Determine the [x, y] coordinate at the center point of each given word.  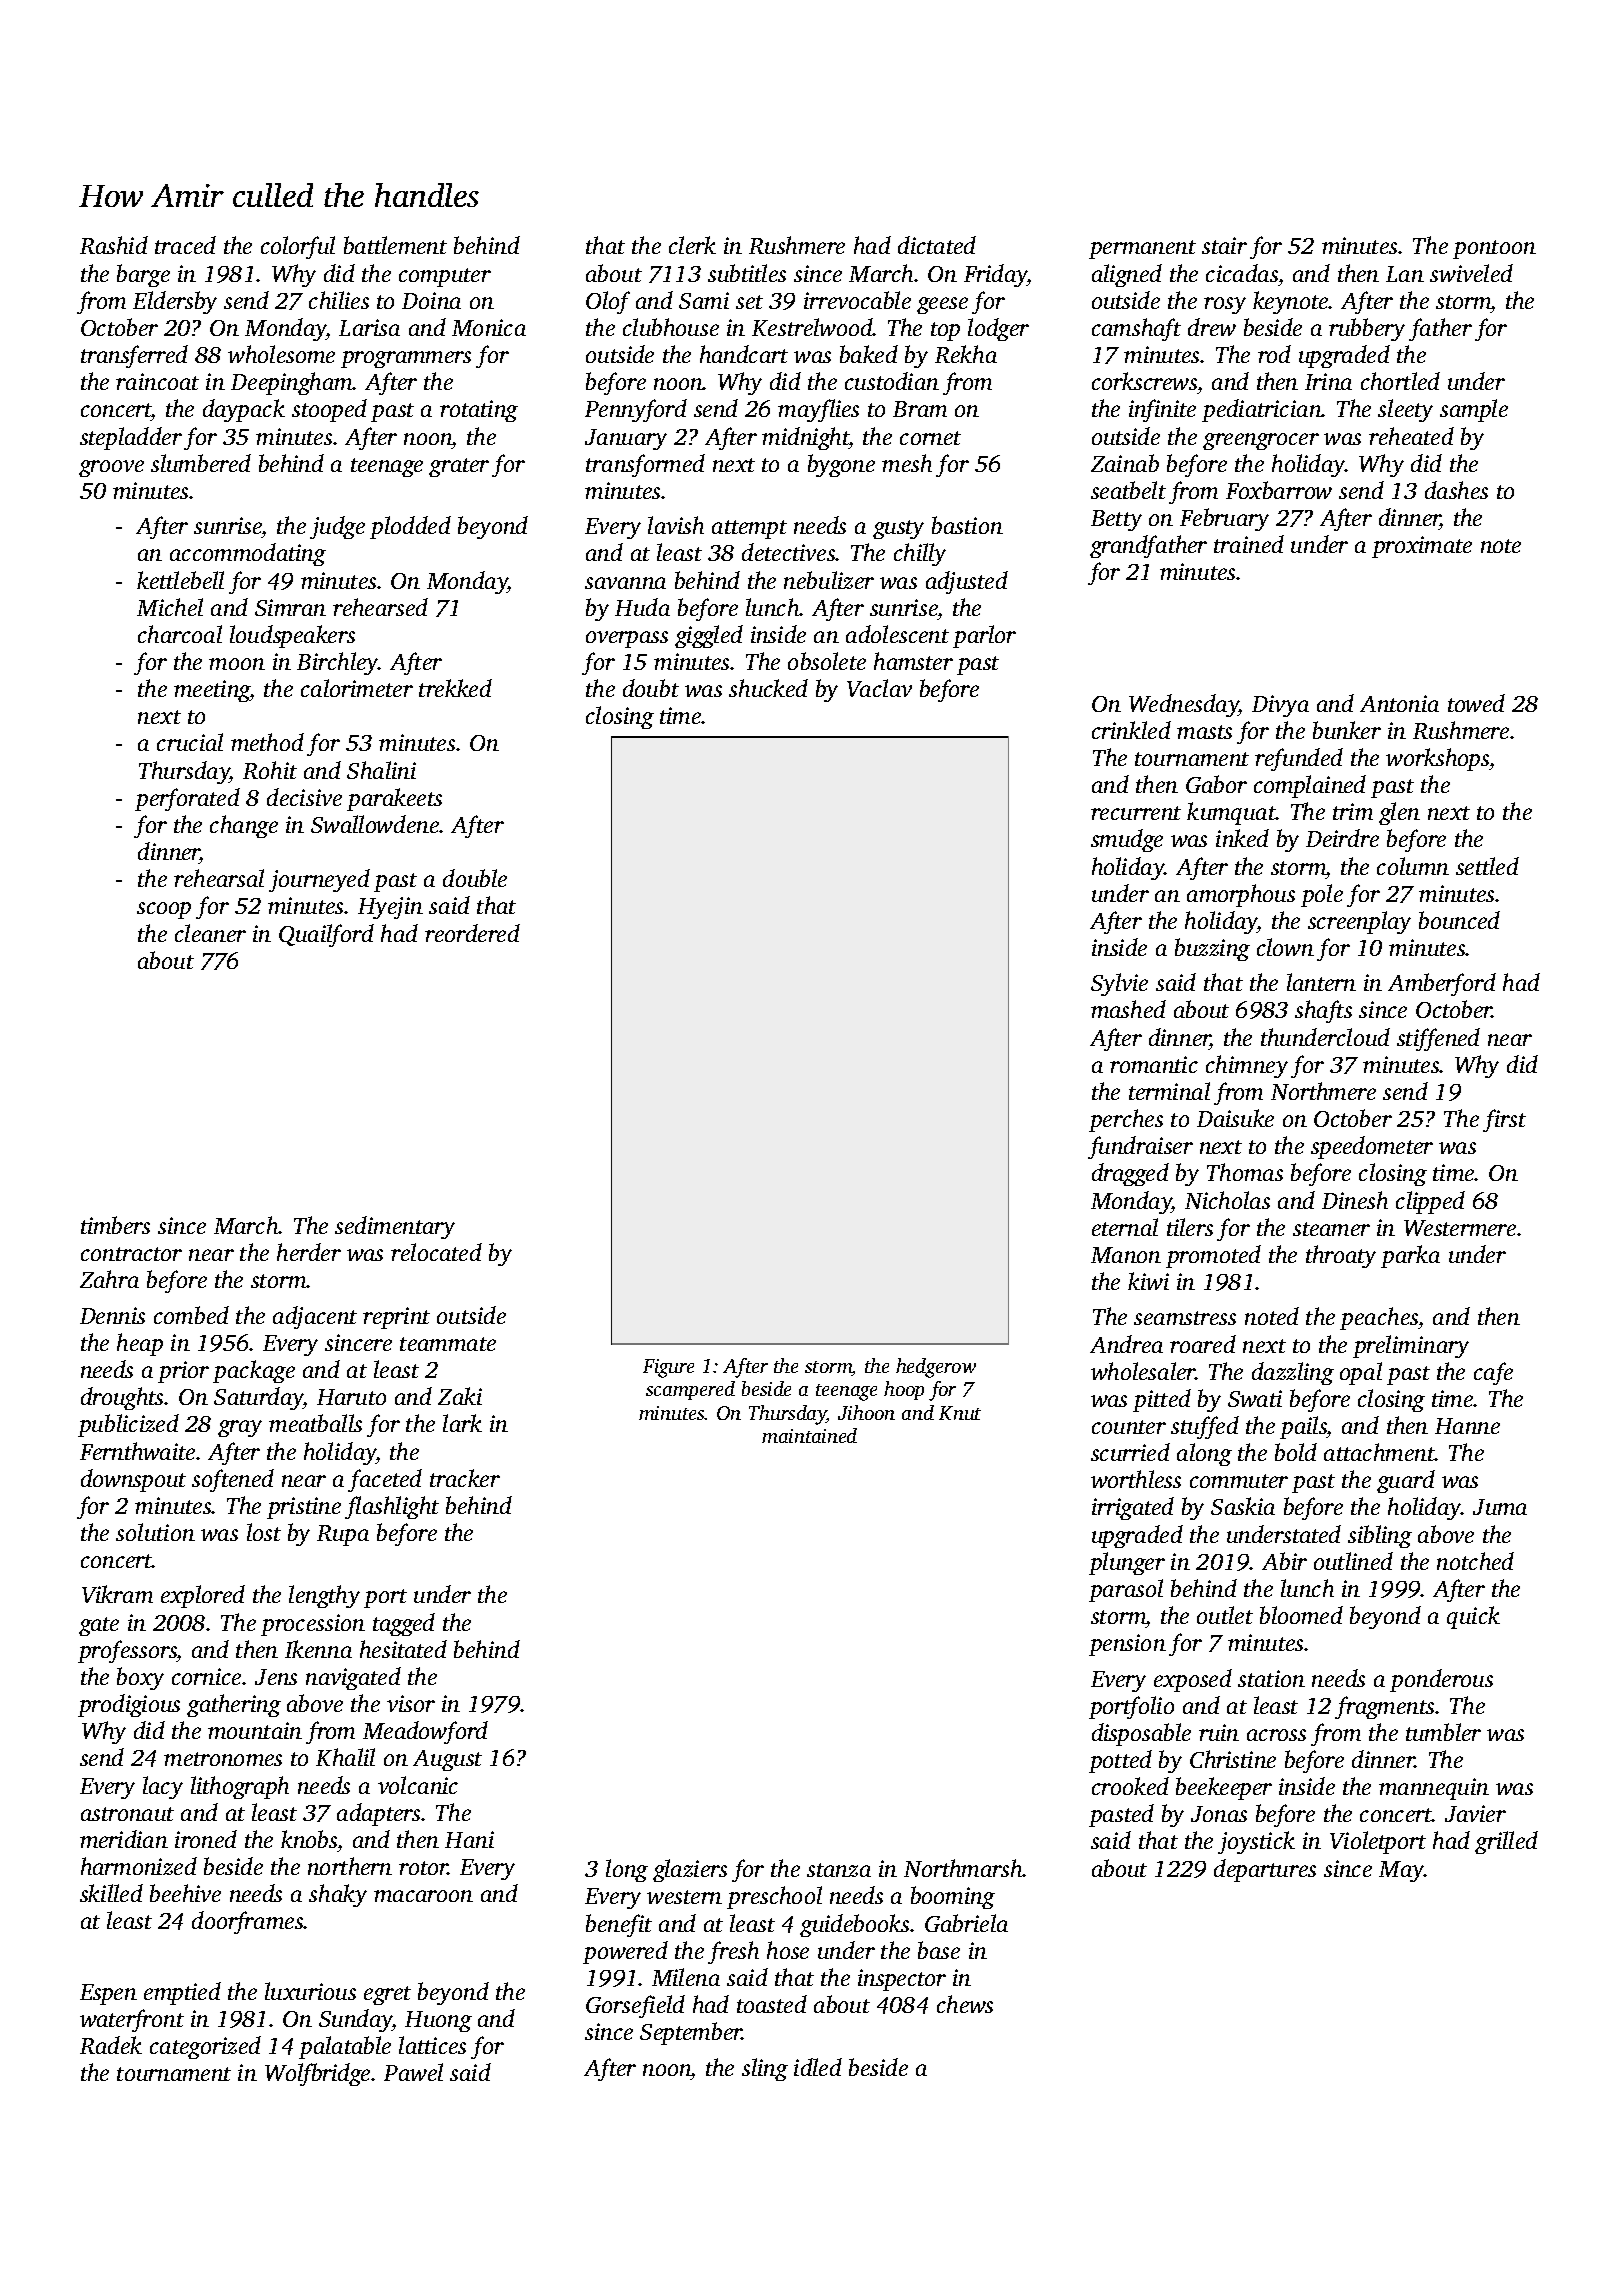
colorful [298, 247]
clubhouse [671, 327]
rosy [1225, 305]
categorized [205, 2047]
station [1271, 1678]
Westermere [1460, 1228]
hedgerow [936, 1368]
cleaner [210, 933]
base [939, 1950]
